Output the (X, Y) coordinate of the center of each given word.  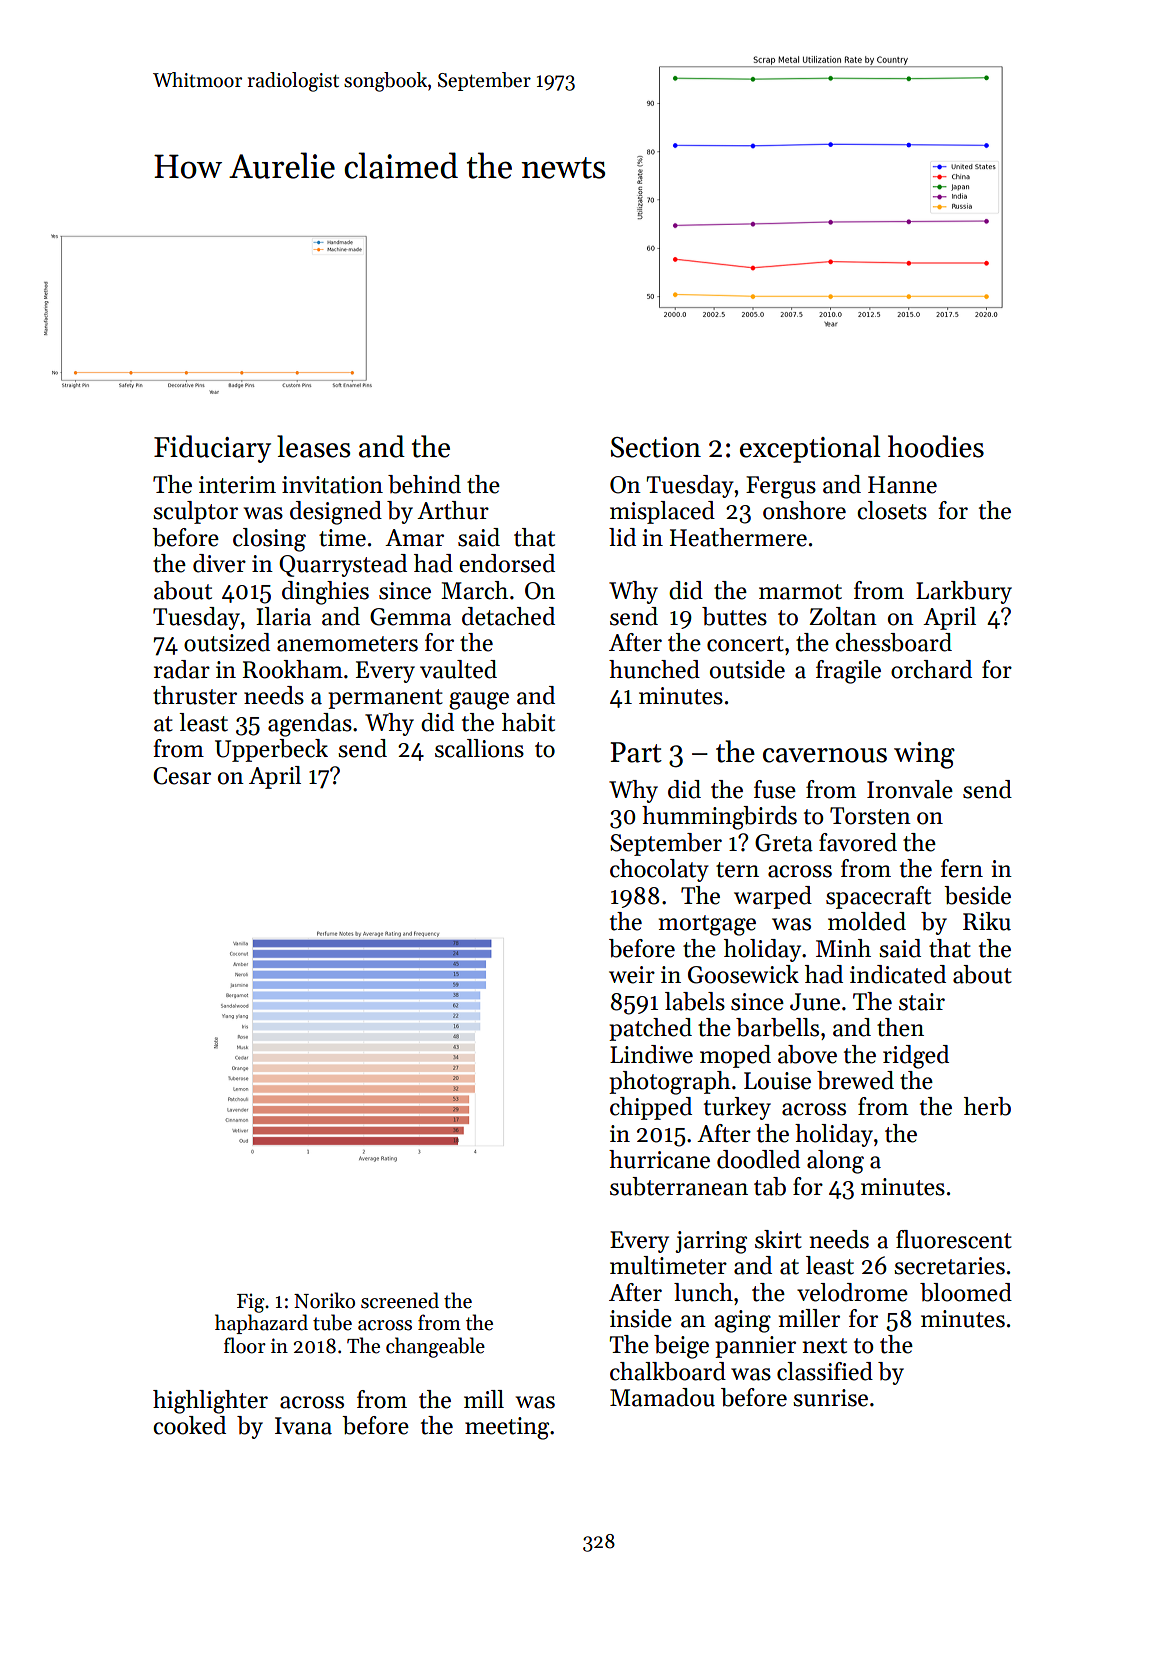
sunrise (830, 1398)
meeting (507, 1428)
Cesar (182, 776)
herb (987, 1106)
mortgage (707, 925)
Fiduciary (212, 449)
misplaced (662, 512)
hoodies (936, 446)
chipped (651, 1108)
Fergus (781, 487)
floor (245, 1345)
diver (219, 563)
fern (962, 868)
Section (656, 447)
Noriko (324, 1300)
